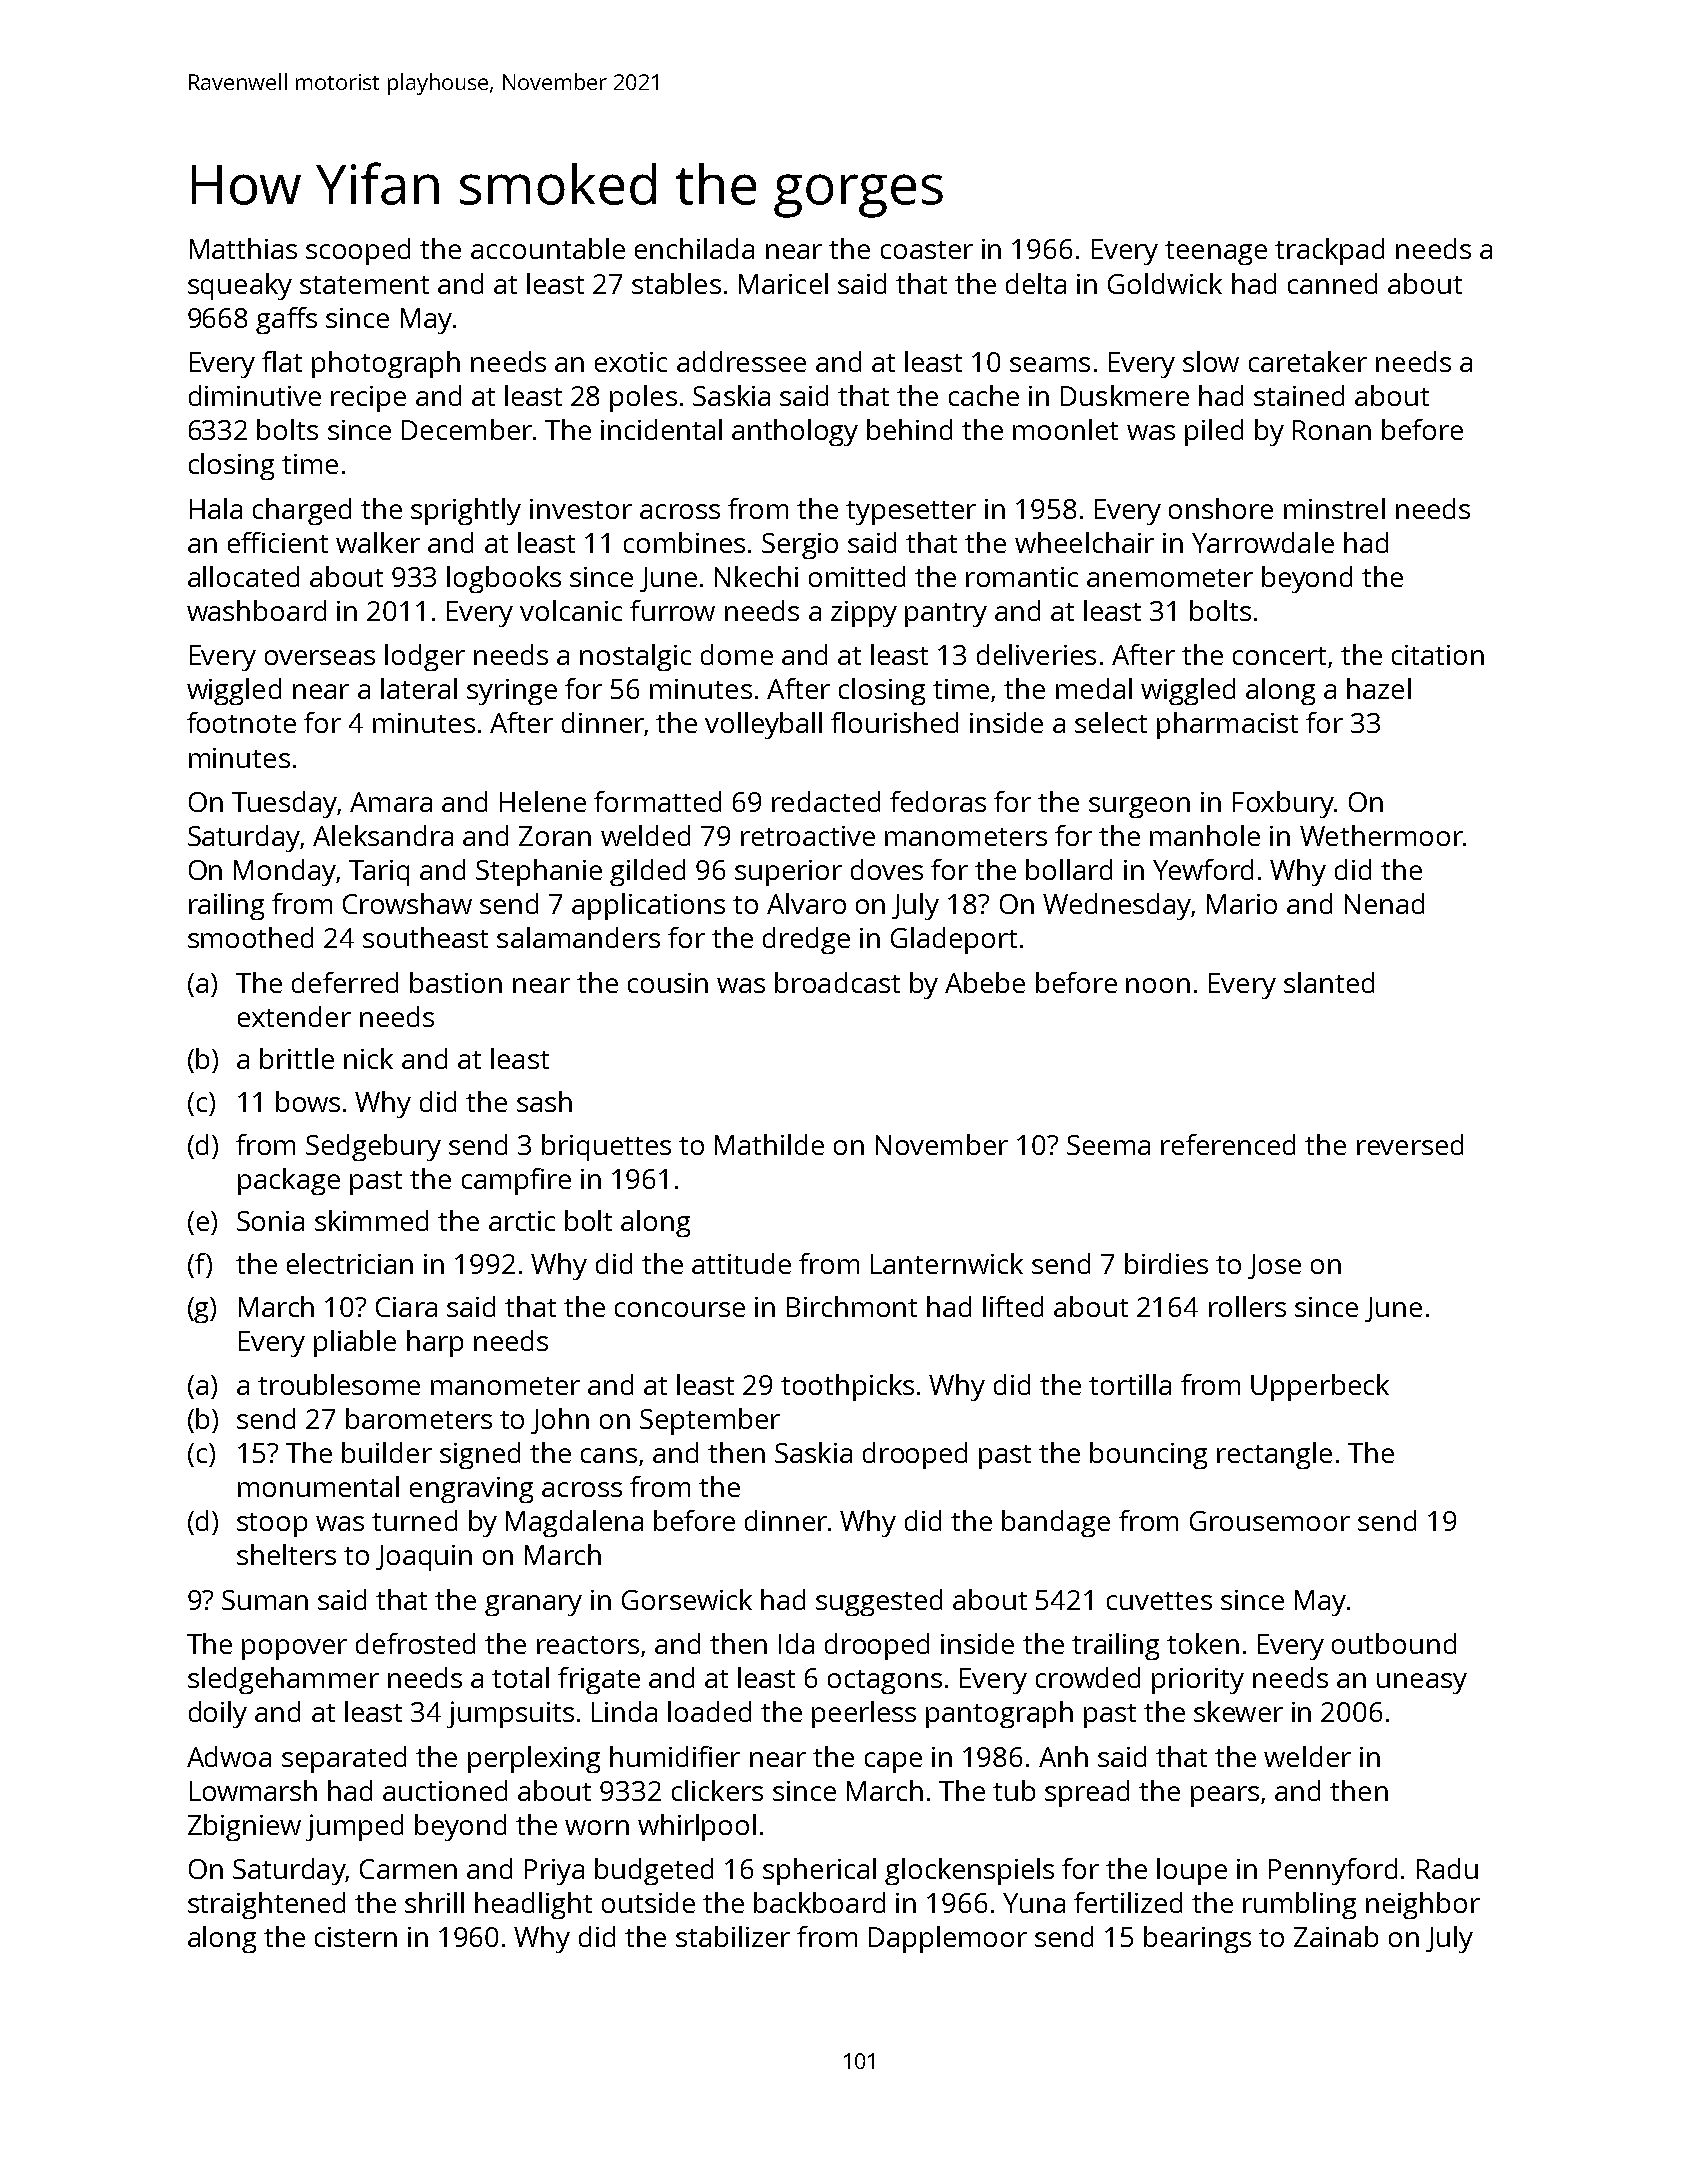  I want to click on gaffs, so click(286, 320).
